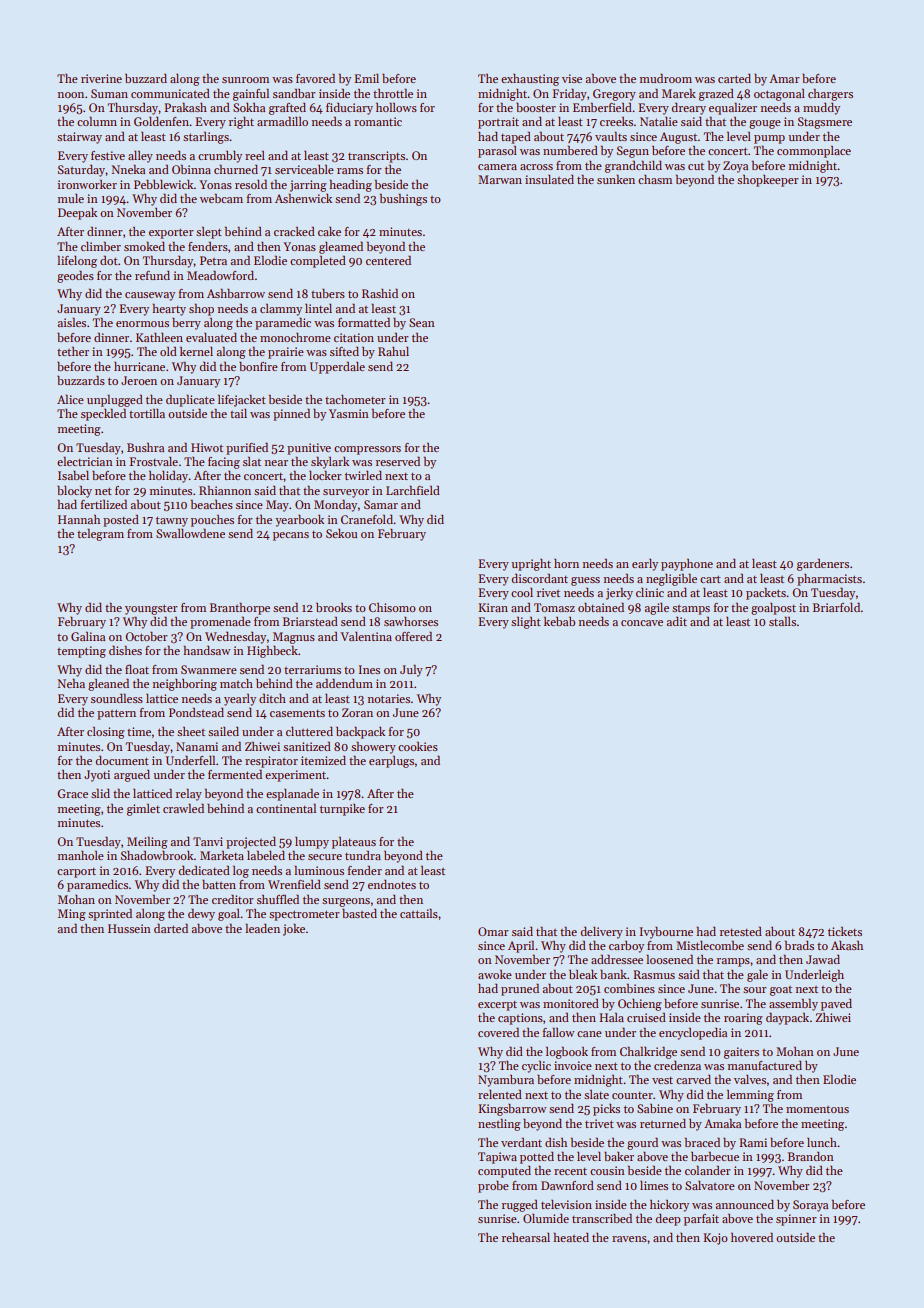  What do you see at coordinates (830, 94) in the image?
I see `chargers` at bounding box center [830, 94].
